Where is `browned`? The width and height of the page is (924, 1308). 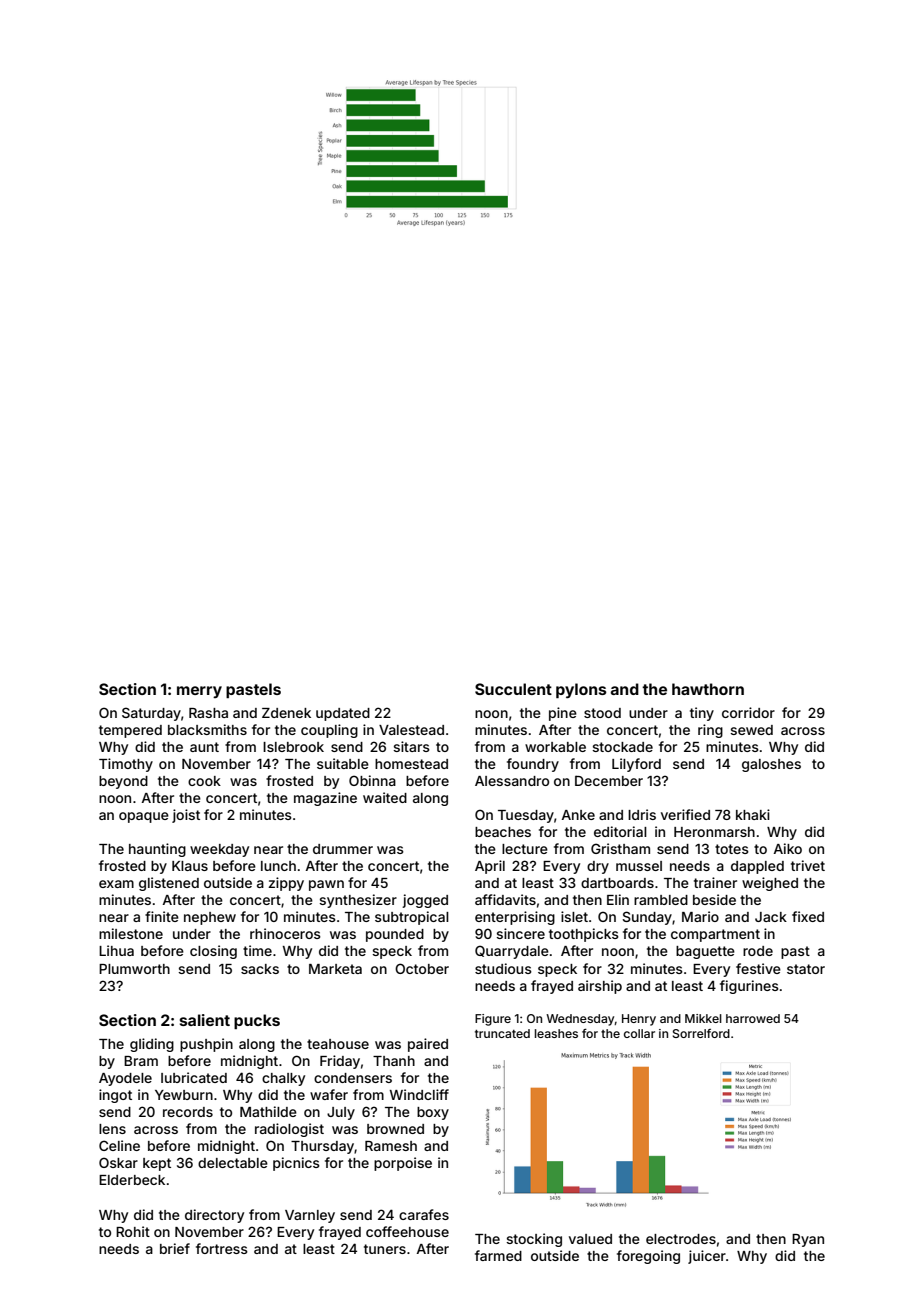
browned is located at coordinates (395, 1129).
